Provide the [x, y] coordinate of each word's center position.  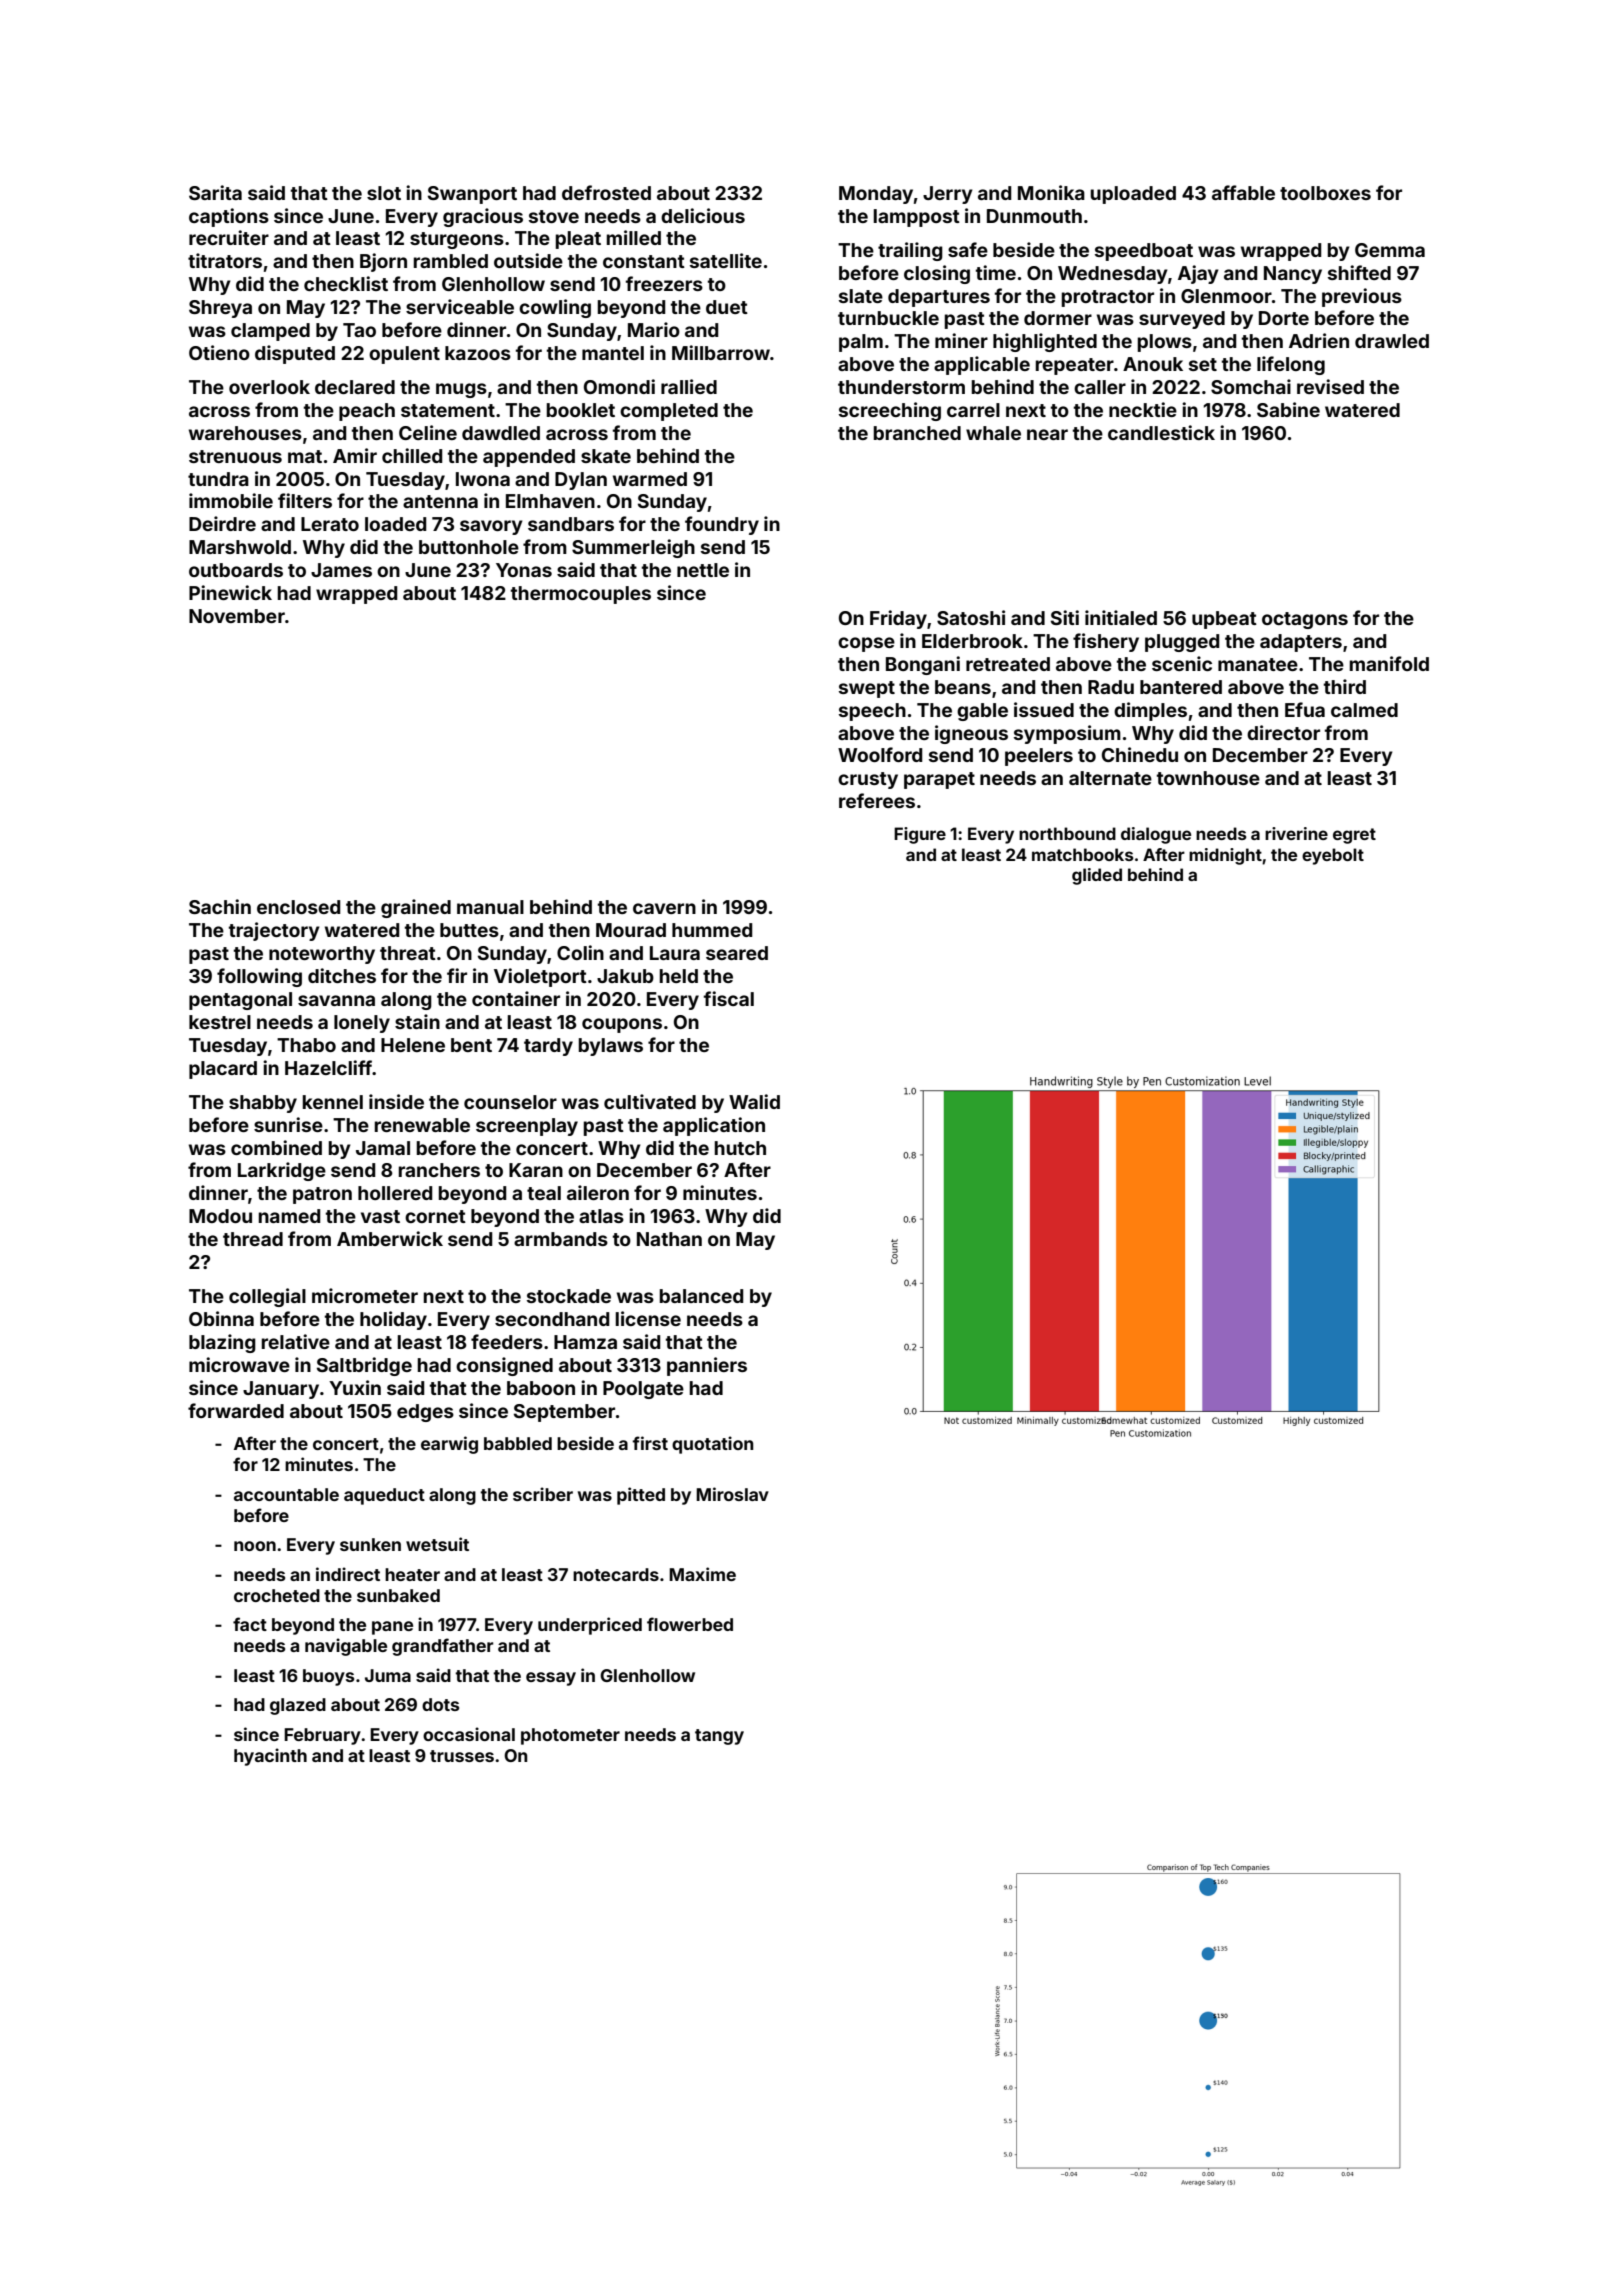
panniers [707, 1366]
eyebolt [1333, 856]
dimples [1150, 711]
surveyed [1182, 320]
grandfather [442, 1647]
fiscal [729, 998]
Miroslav [732, 1494]
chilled [412, 455]
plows [1165, 343]
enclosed [298, 907]
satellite [726, 260]
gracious [483, 217]
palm [861, 343]
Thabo [306, 1045]
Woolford [880, 754]
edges [425, 1413]
